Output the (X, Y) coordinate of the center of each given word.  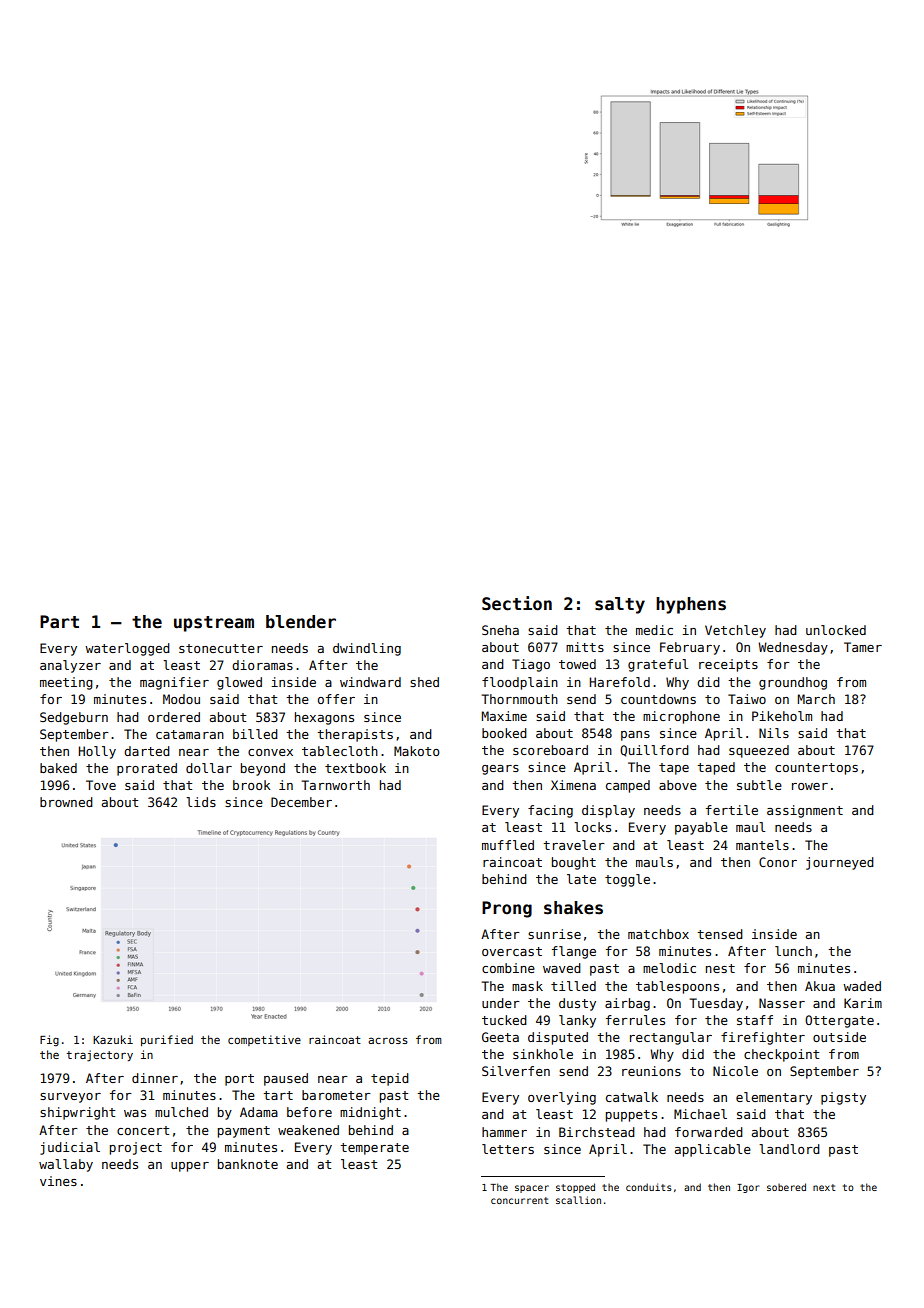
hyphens (691, 605)
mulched (181, 1112)
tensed (720, 934)
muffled (508, 845)
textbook (355, 768)
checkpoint (781, 1055)
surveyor (70, 1098)
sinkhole (543, 1054)
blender (301, 622)
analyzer (70, 666)
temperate (374, 1149)
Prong (507, 909)
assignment (805, 811)
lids (201, 802)
